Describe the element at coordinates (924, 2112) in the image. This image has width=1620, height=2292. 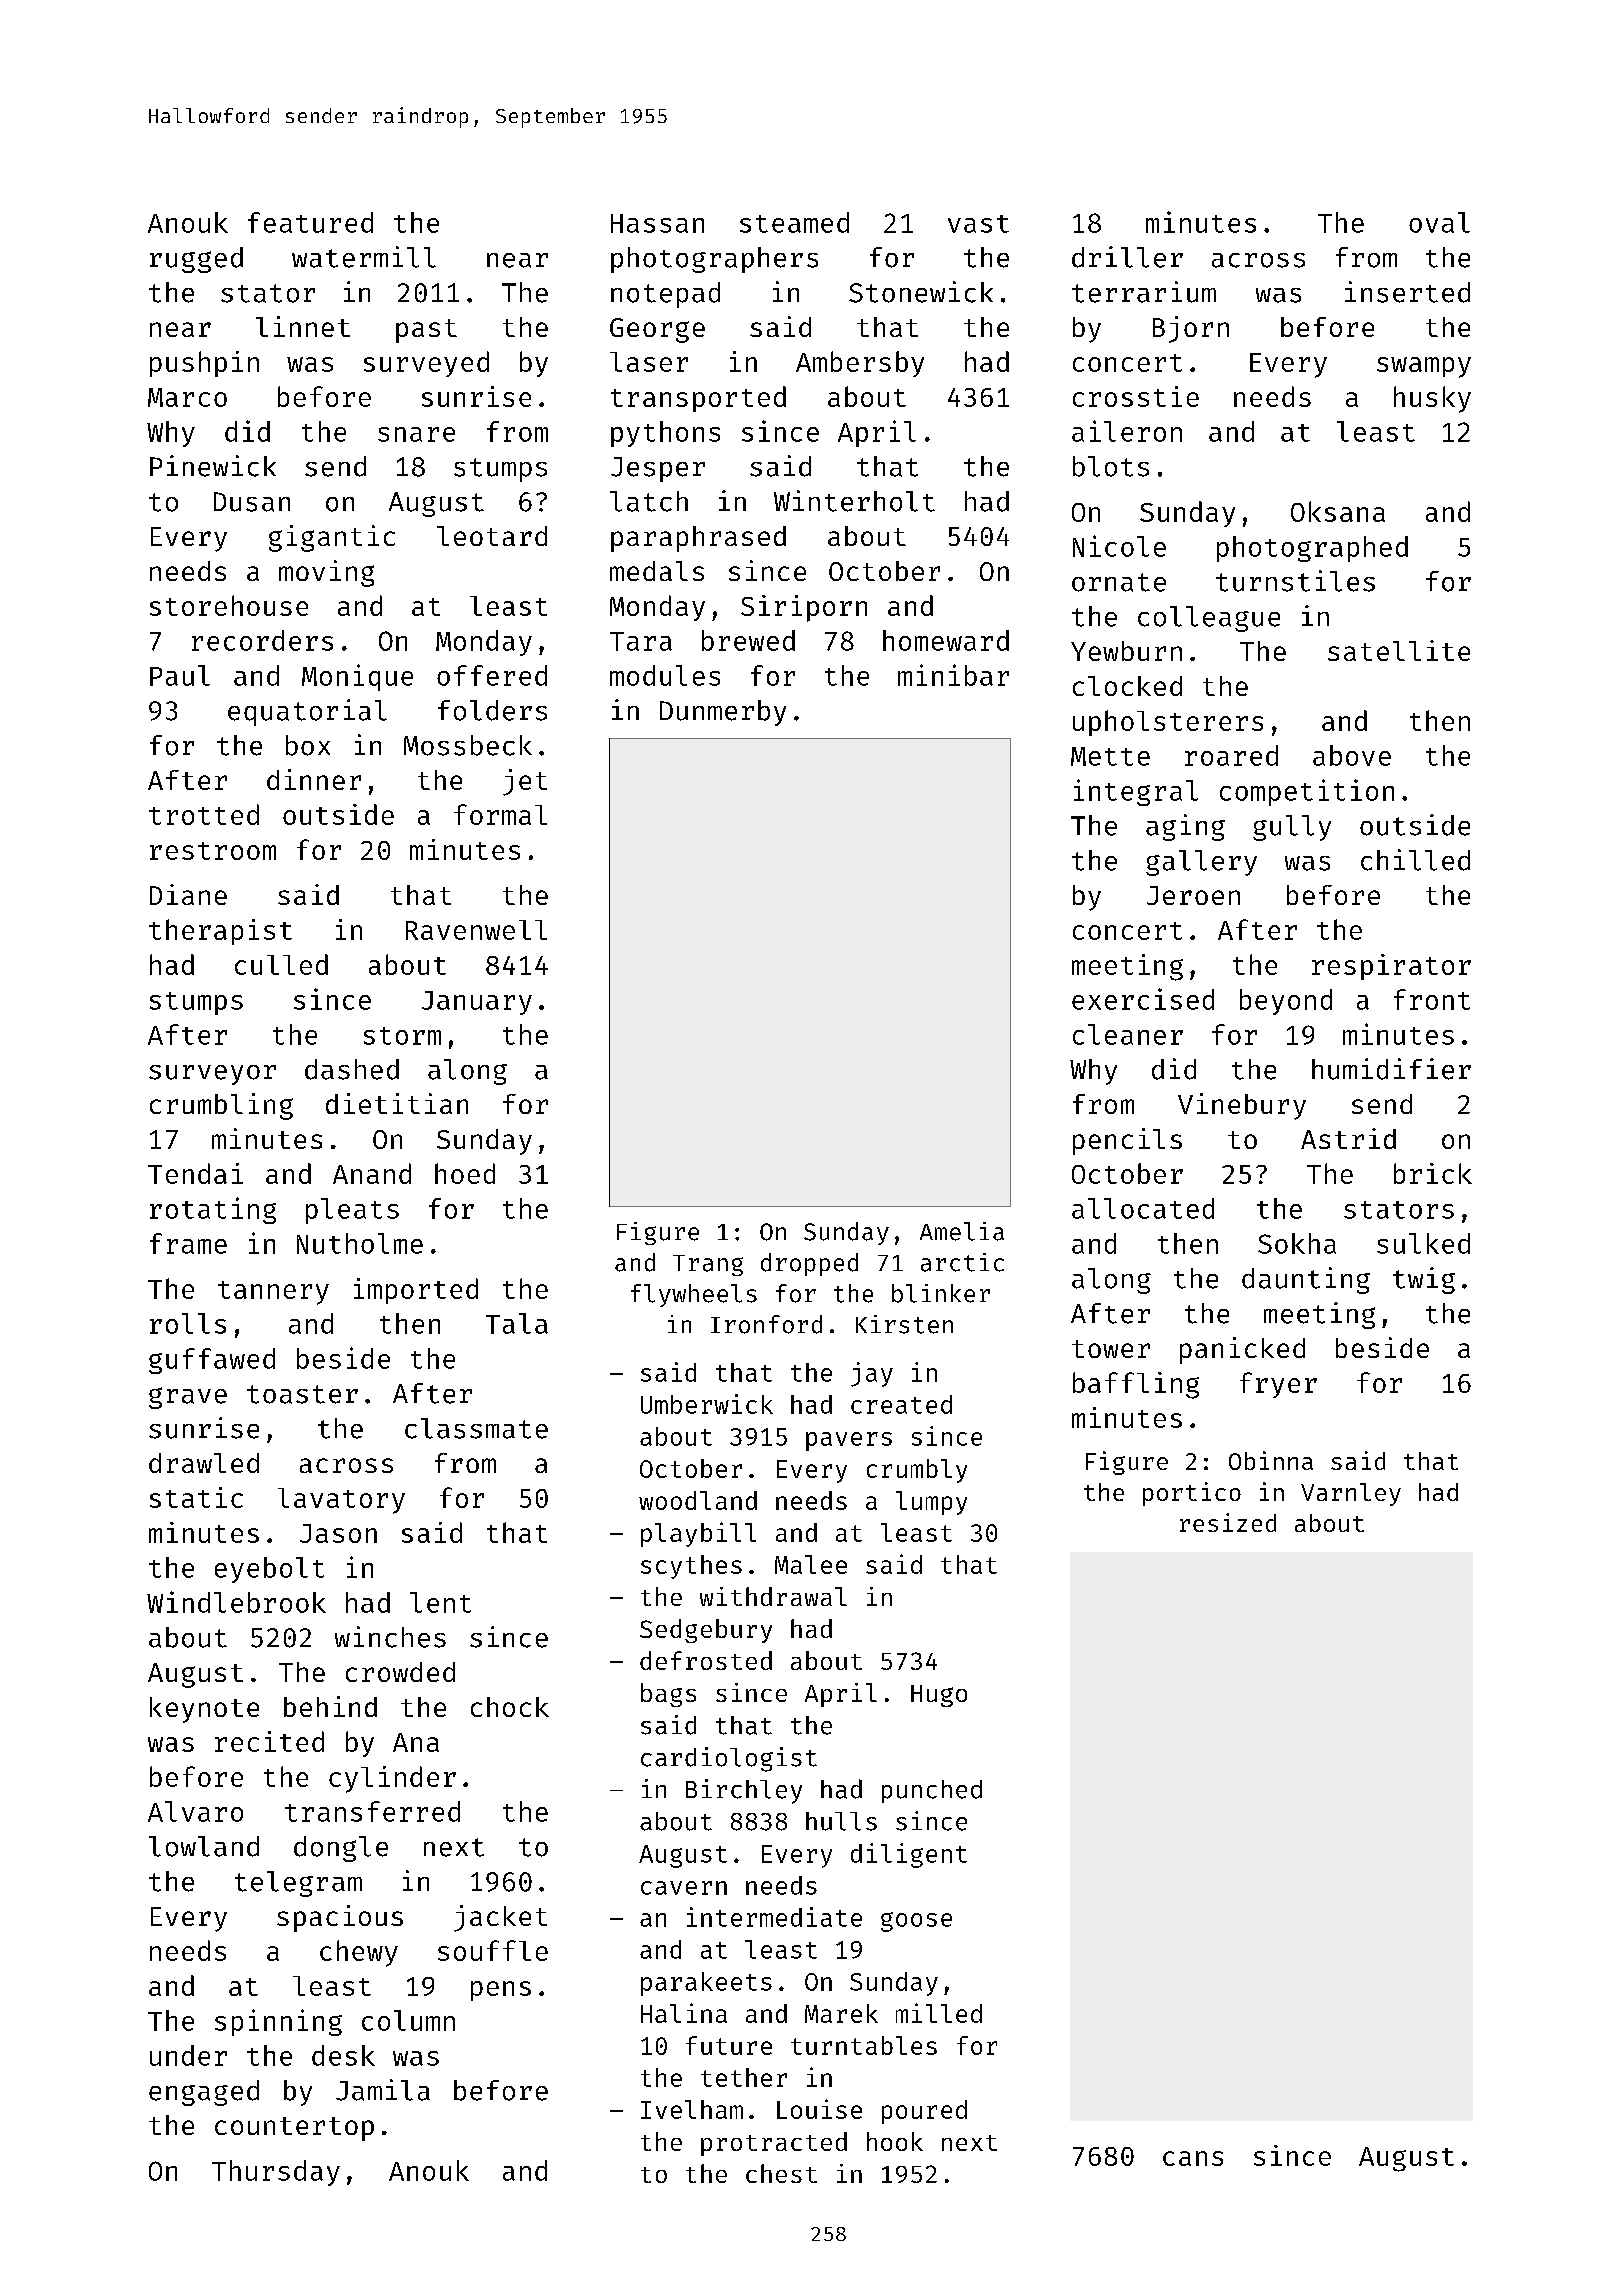
I see `poured` at that location.
